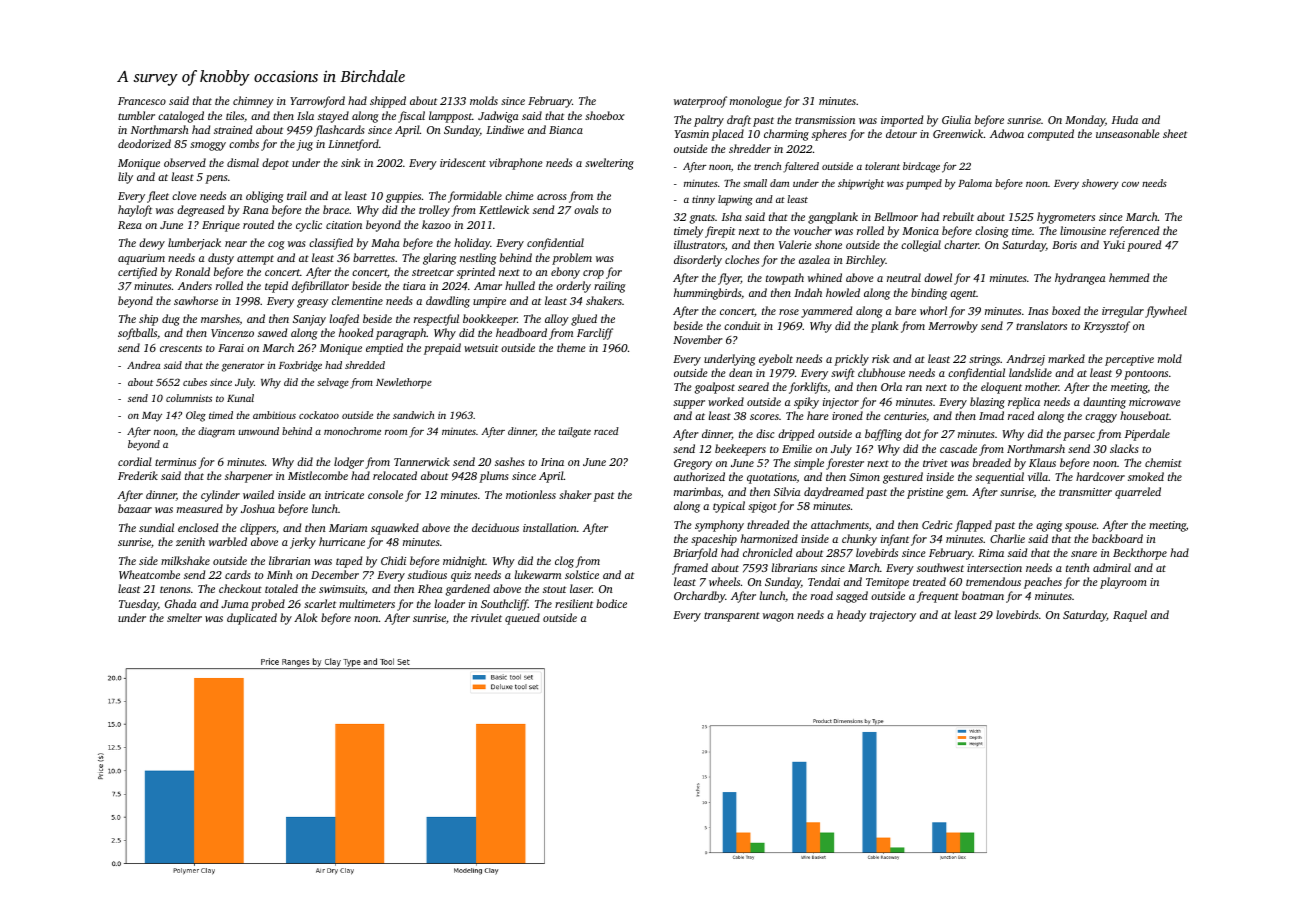 The height and width of the image is (924, 1308). Describe the element at coordinates (268, 605) in the image. I see `probed` at that location.
